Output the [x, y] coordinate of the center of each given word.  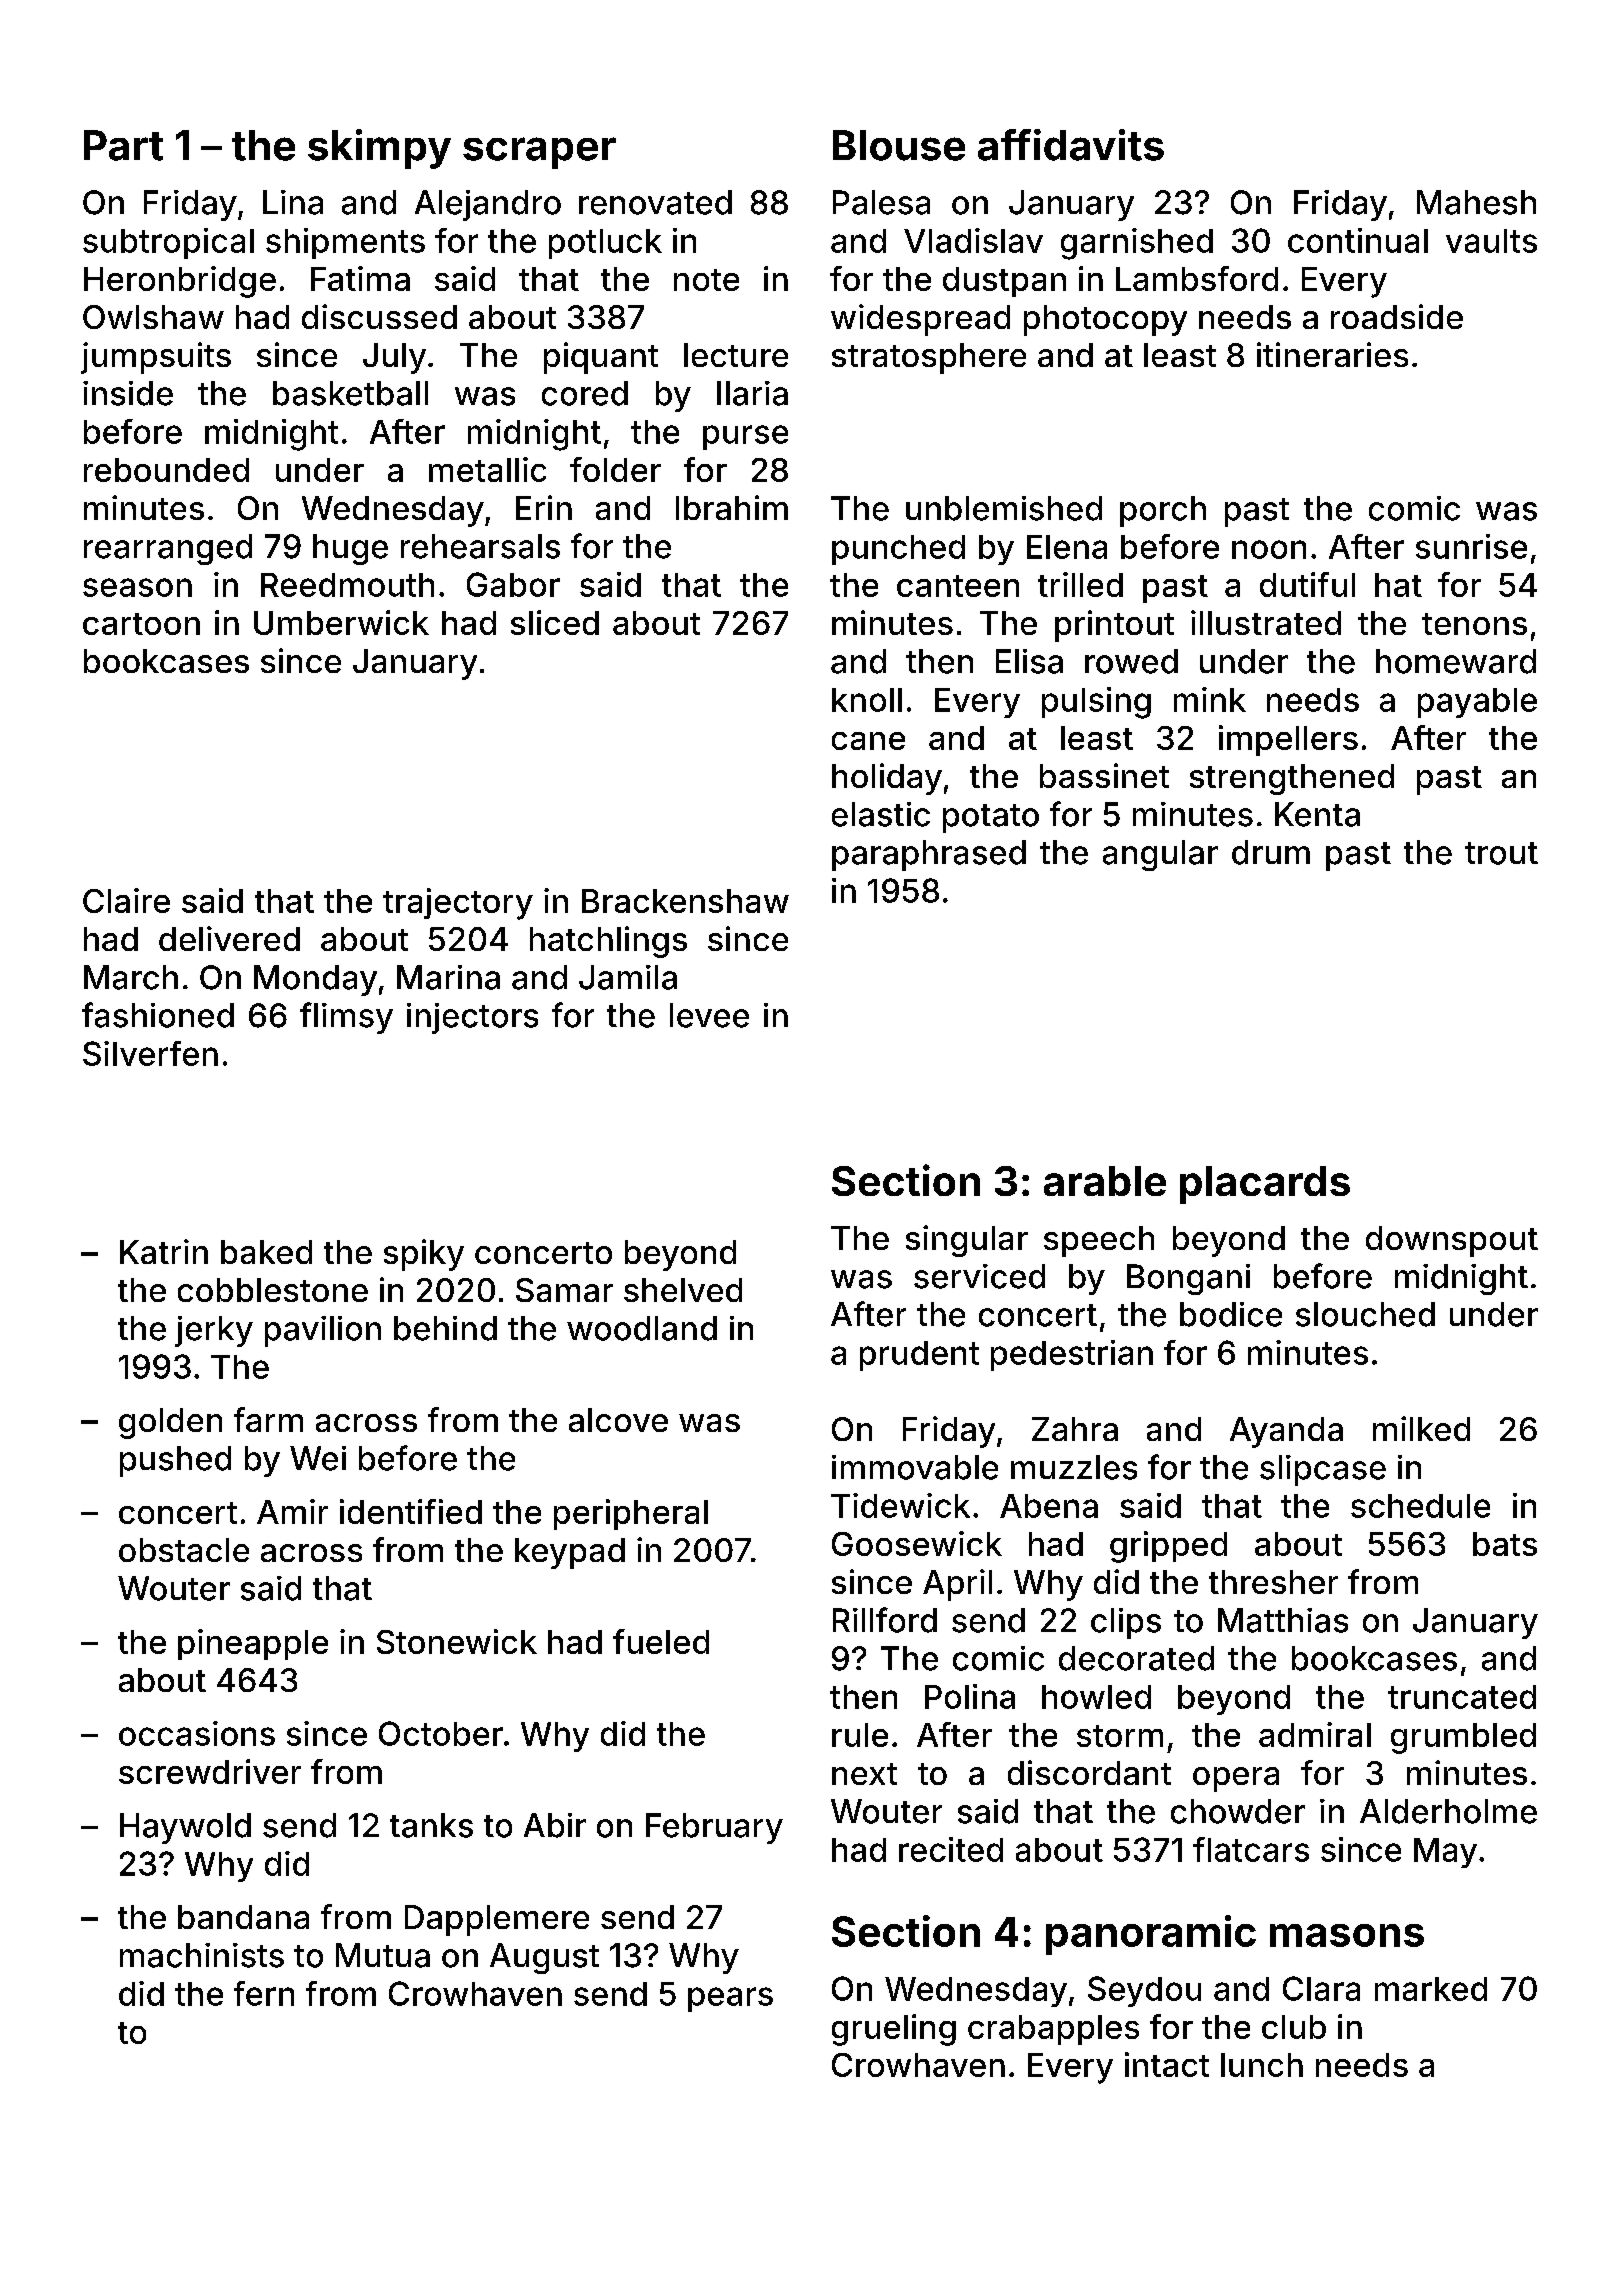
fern [264, 1993]
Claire [126, 900]
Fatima [360, 278]
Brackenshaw [685, 901]
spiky [424, 1255]
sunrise [1471, 546]
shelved [683, 1290]
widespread [920, 320]
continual [1358, 240]
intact [1167, 2064]
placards [1265, 1185]
